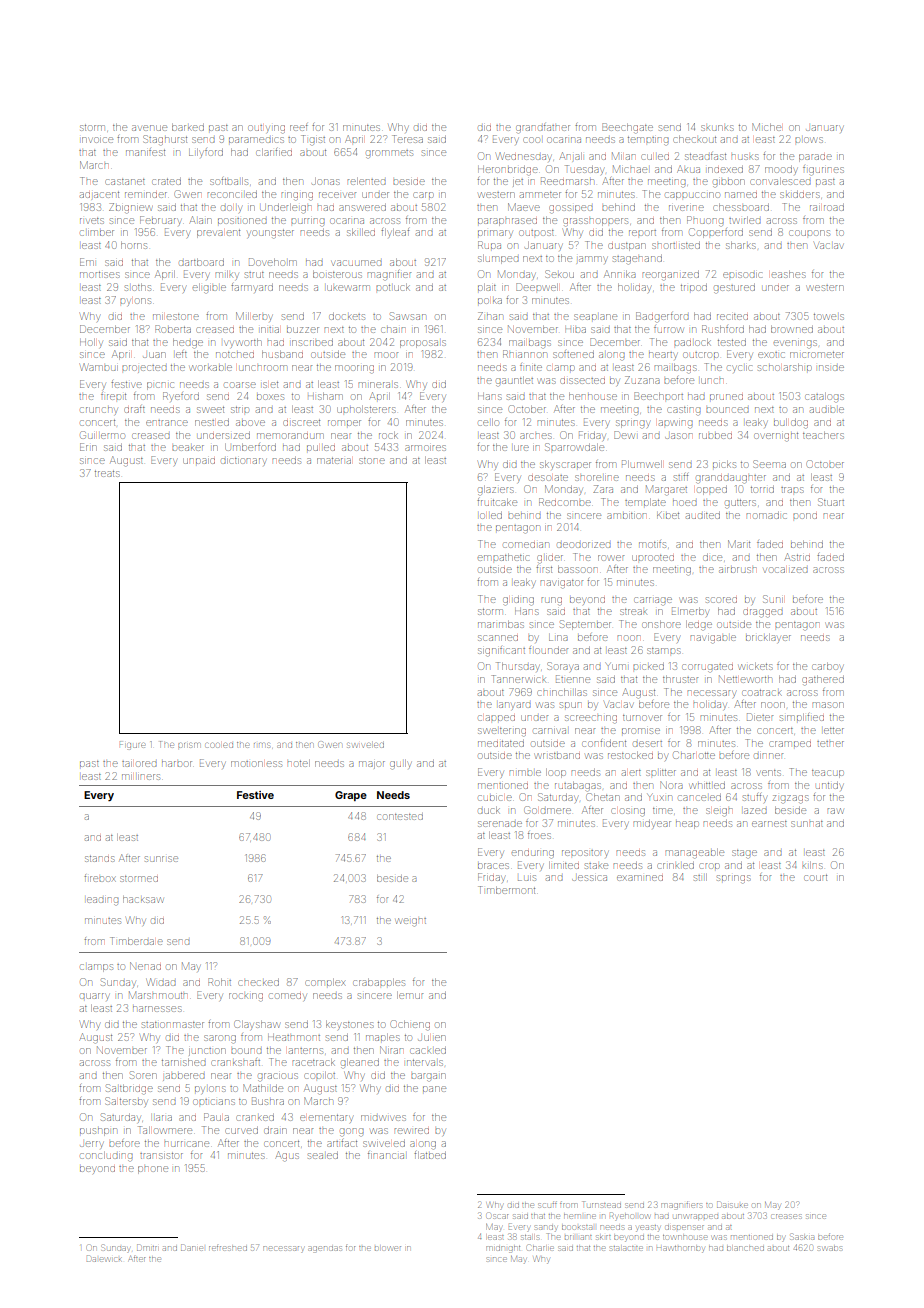 The height and width of the page is (1308, 924). Describe the element at coordinates (136, 941) in the page. I see `Timberdale` at that location.
